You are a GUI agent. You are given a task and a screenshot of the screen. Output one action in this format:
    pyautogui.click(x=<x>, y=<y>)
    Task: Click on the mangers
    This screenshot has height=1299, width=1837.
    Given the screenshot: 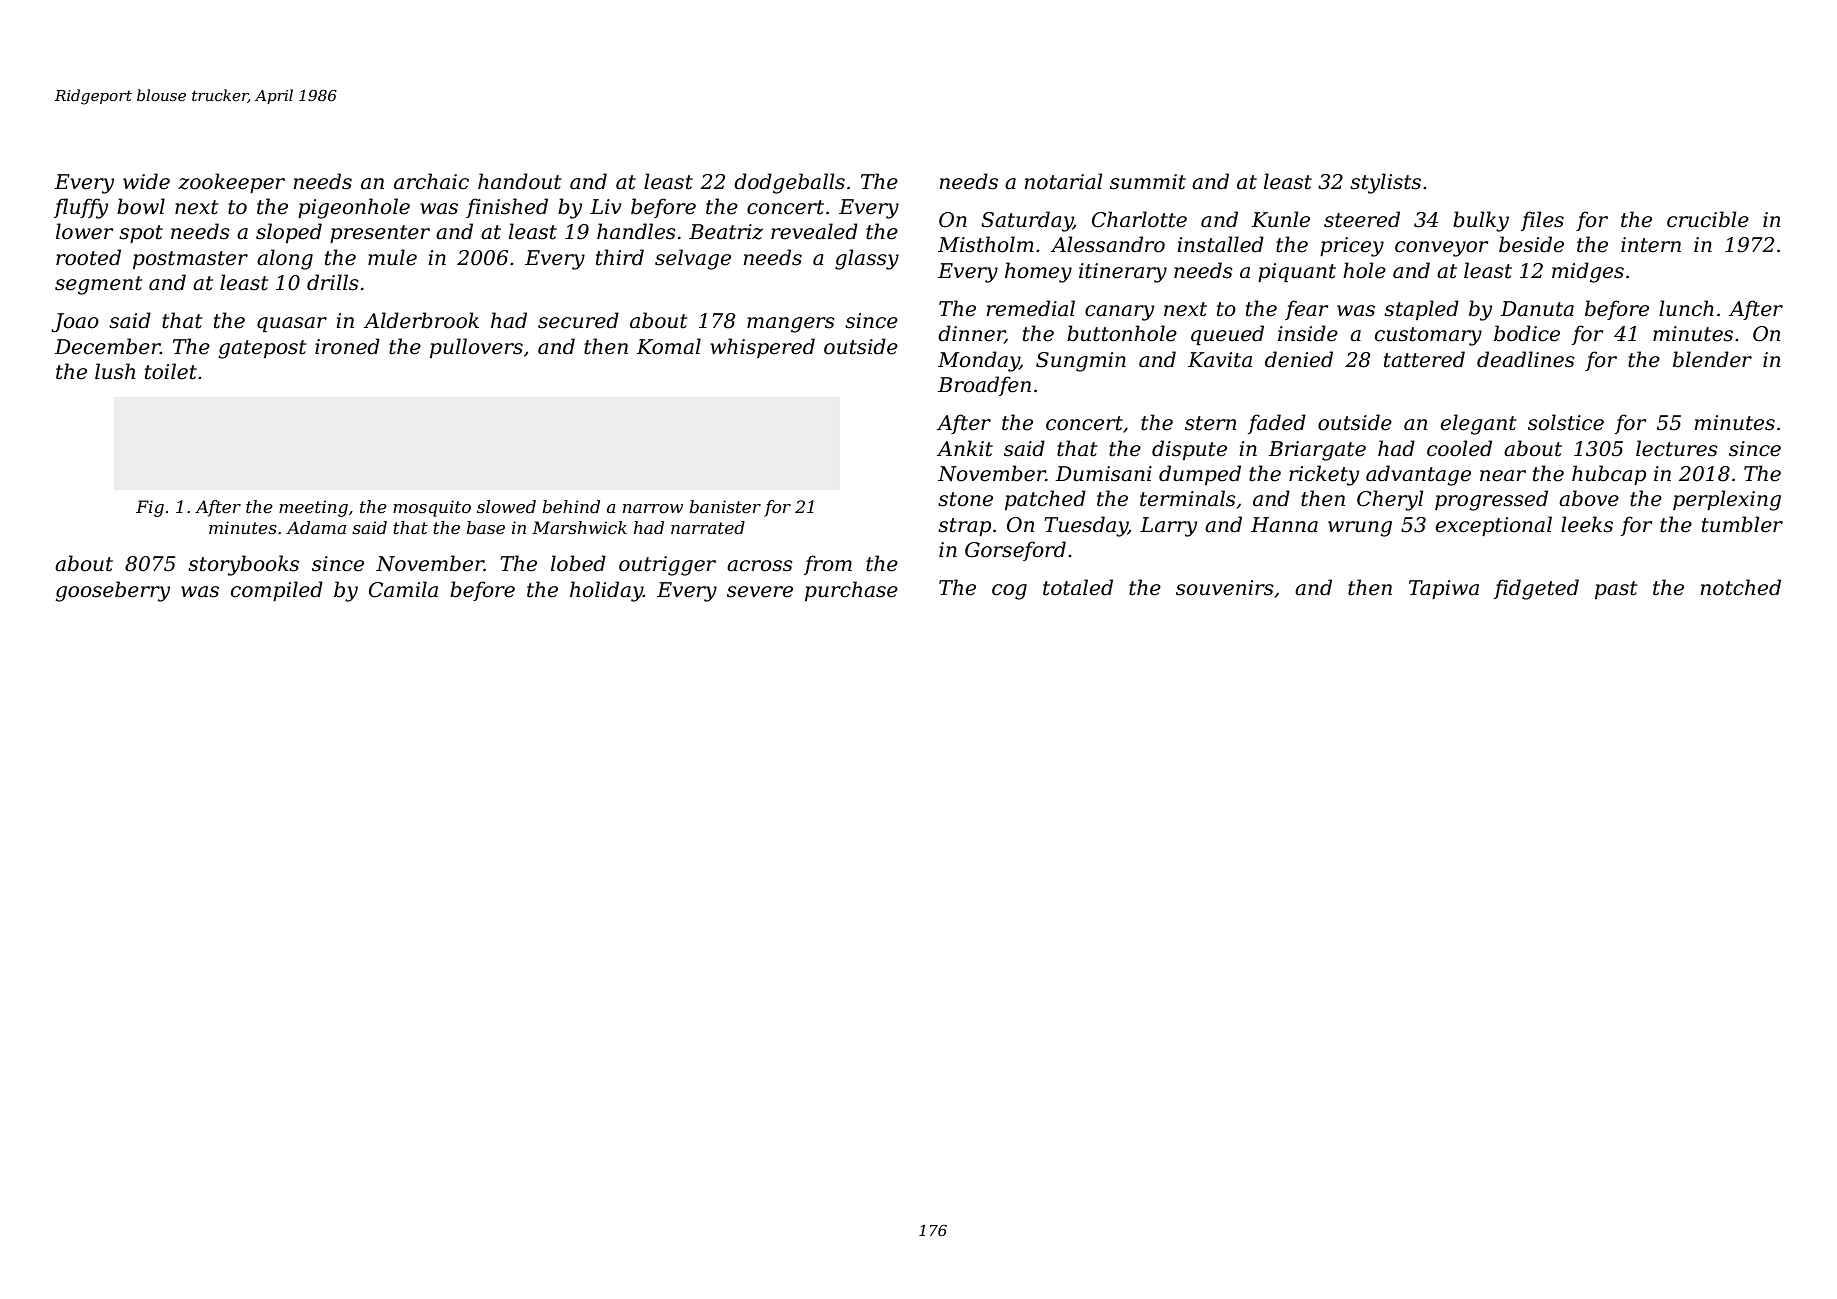 What is the action you would take?
    pyautogui.click(x=791, y=325)
